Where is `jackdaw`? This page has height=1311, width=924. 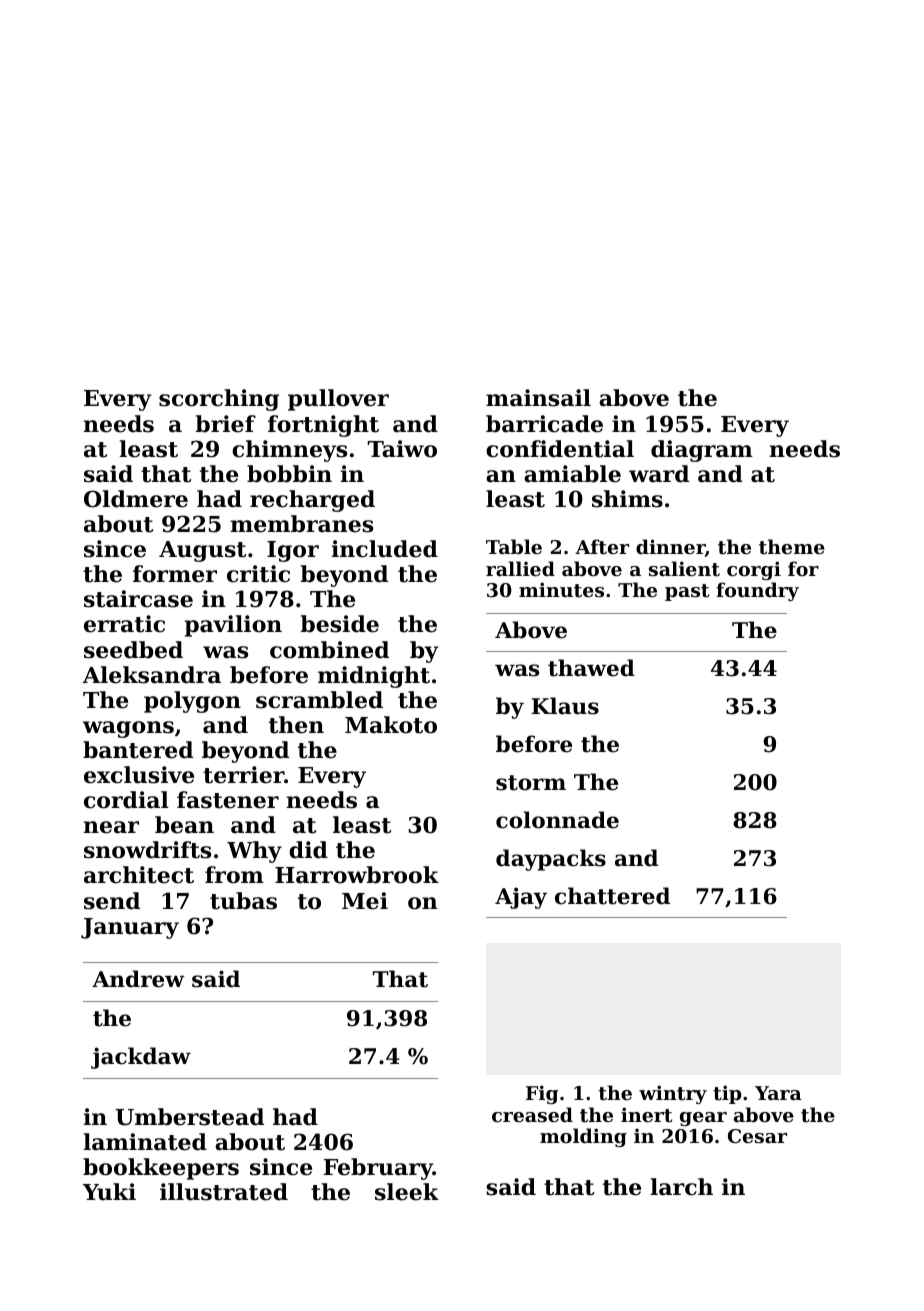
jackdaw is located at coordinates (141, 1058).
